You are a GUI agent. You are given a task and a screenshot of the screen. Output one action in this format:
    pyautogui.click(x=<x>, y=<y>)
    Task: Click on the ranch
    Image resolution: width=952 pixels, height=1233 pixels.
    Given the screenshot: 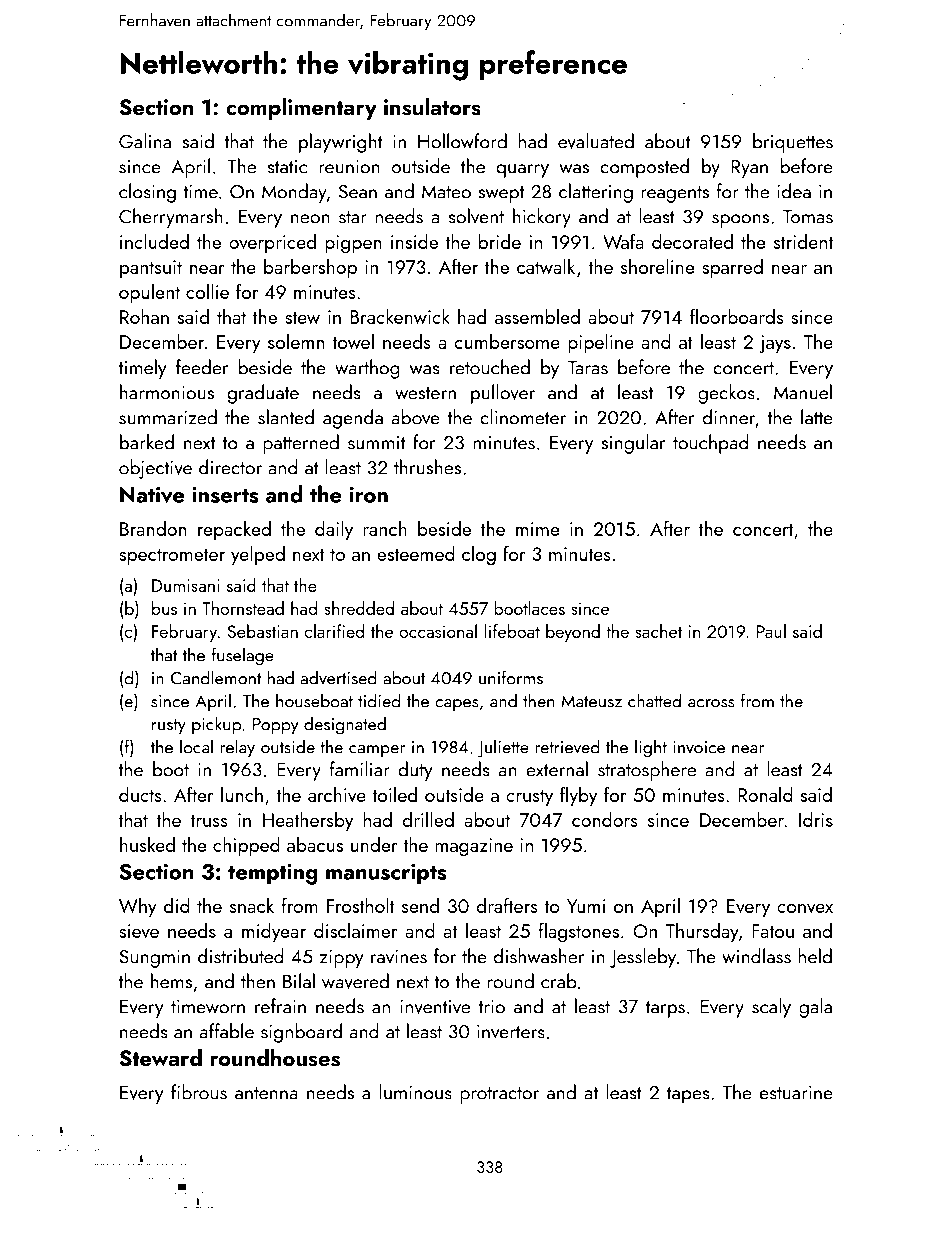 What is the action you would take?
    pyautogui.click(x=385, y=528)
